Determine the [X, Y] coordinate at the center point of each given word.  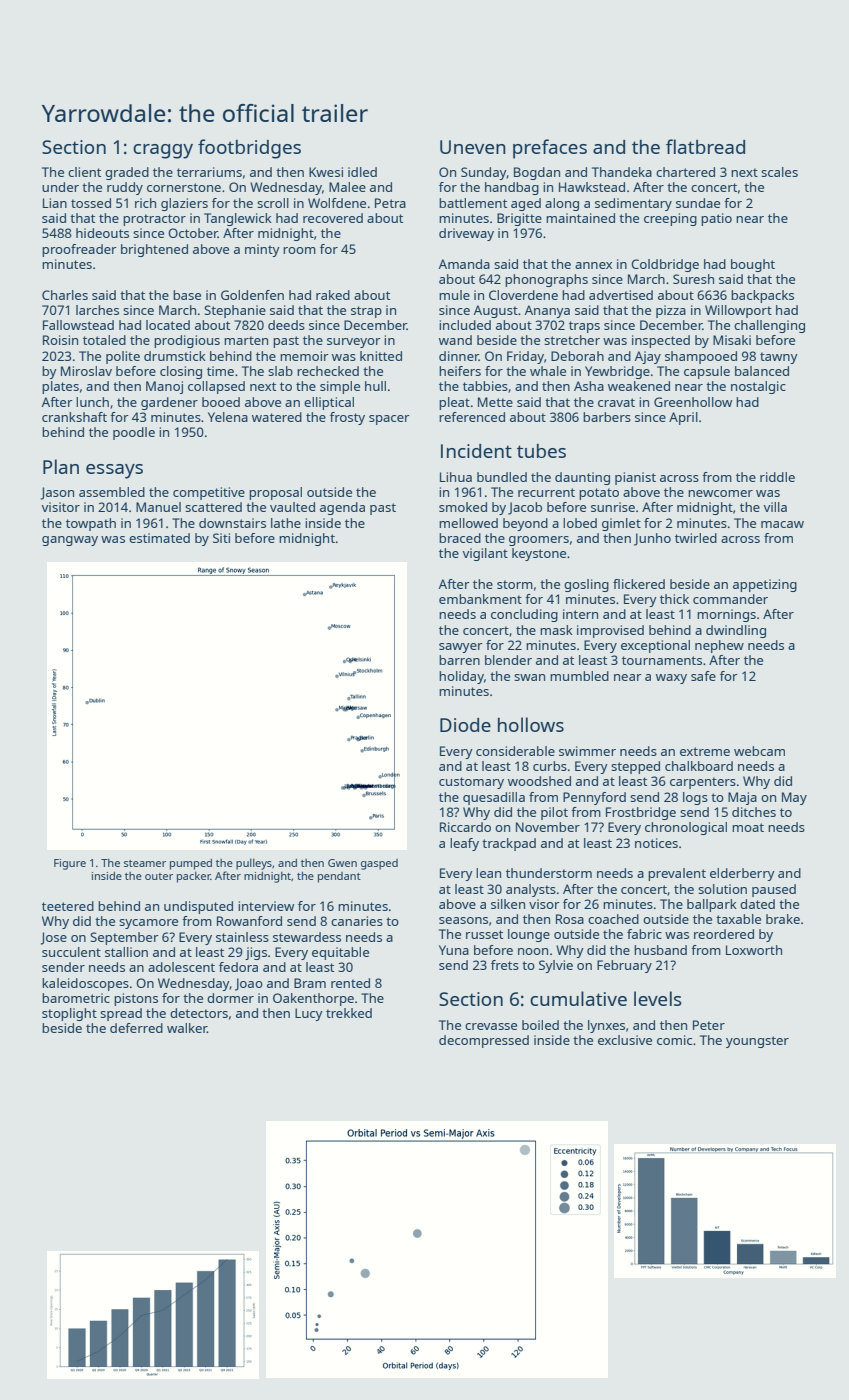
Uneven [473, 147]
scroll [273, 203]
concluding [524, 615]
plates [60, 387]
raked [333, 295]
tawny [779, 358]
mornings [726, 615]
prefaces [550, 149]
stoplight [69, 1014]
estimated [159, 538]
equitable [340, 953]
